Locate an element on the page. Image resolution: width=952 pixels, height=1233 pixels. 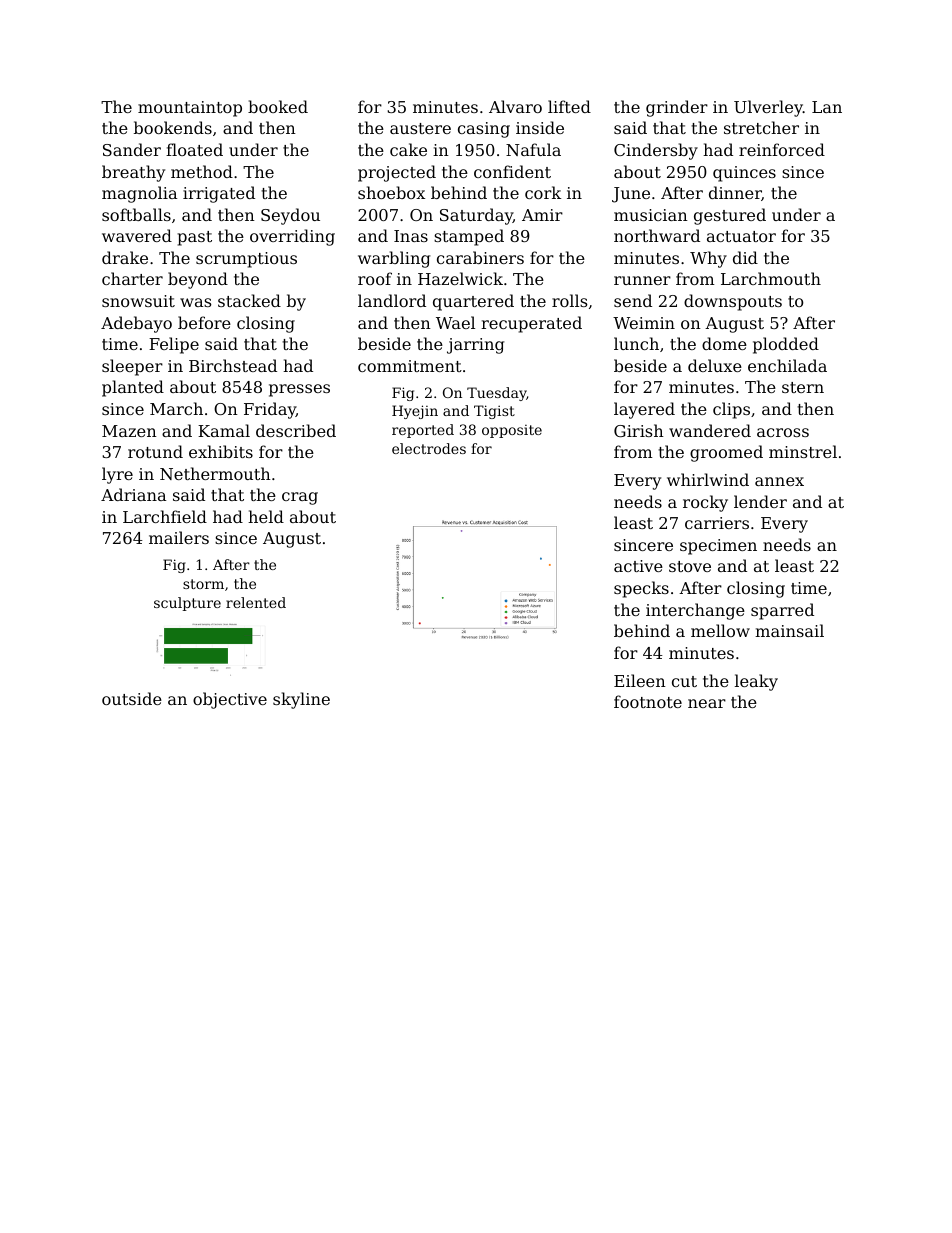
shoebox is located at coordinates (391, 192).
